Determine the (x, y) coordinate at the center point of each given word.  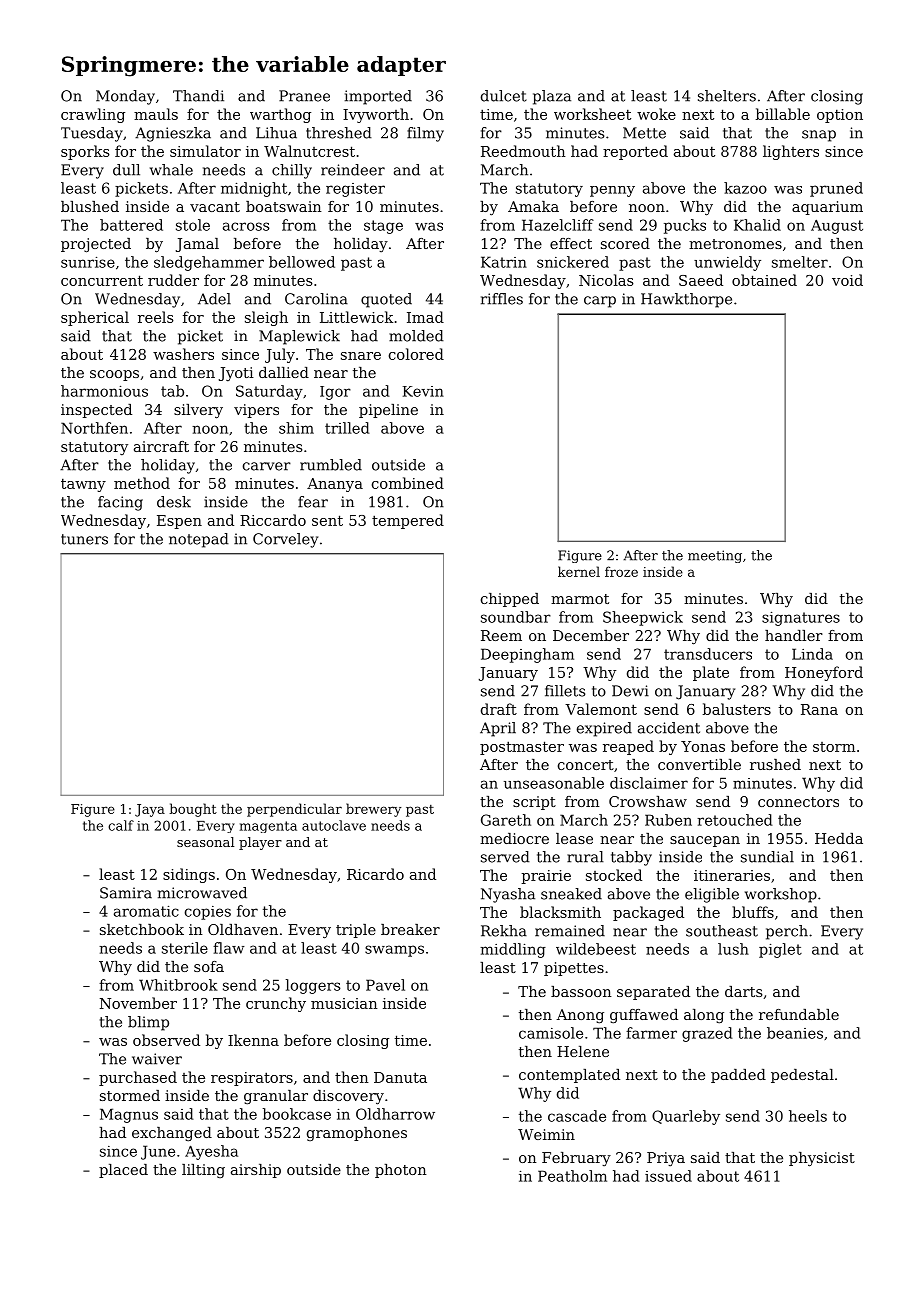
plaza (552, 97)
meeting (715, 556)
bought (193, 810)
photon (401, 1171)
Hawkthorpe (686, 300)
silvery (198, 411)
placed (123, 1171)
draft (499, 709)
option (840, 116)
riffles (502, 299)
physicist (822, 1159)
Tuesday (92, 134)
